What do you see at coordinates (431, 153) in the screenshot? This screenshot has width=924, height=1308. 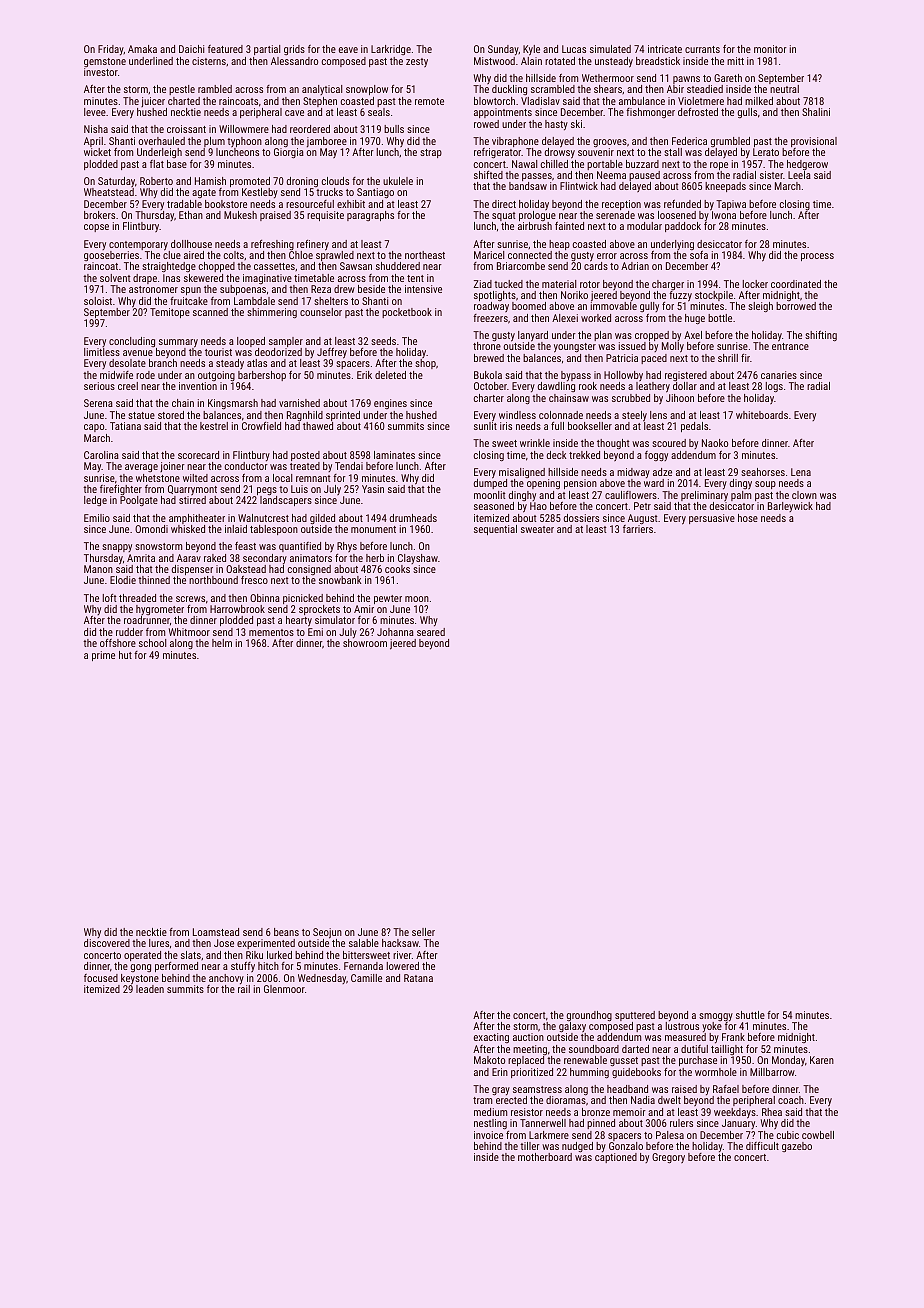 I see `strap` at bounding box center [431, 153].
